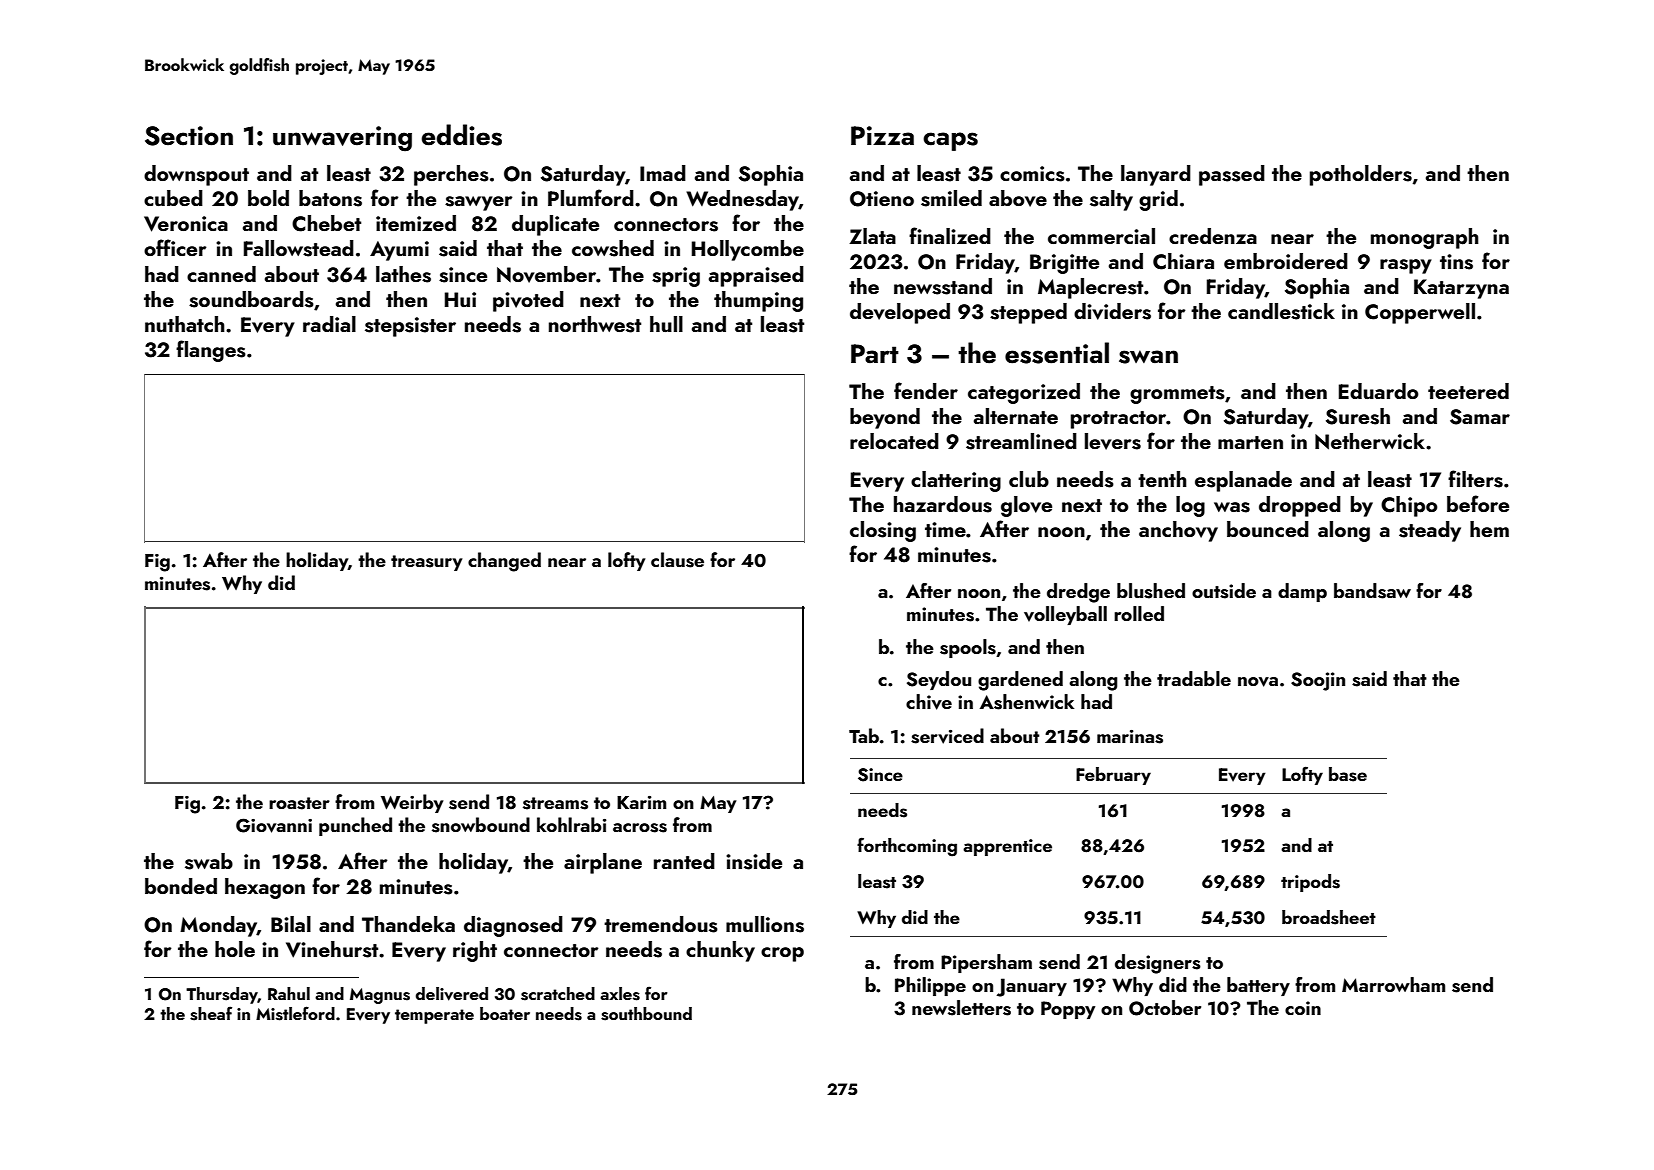 The width and height of the screenshot is (1654, 1170). What do you see at coordinates (462, 135) in the screenshot?
I see `eddies` at bounding box center [462, 135].
